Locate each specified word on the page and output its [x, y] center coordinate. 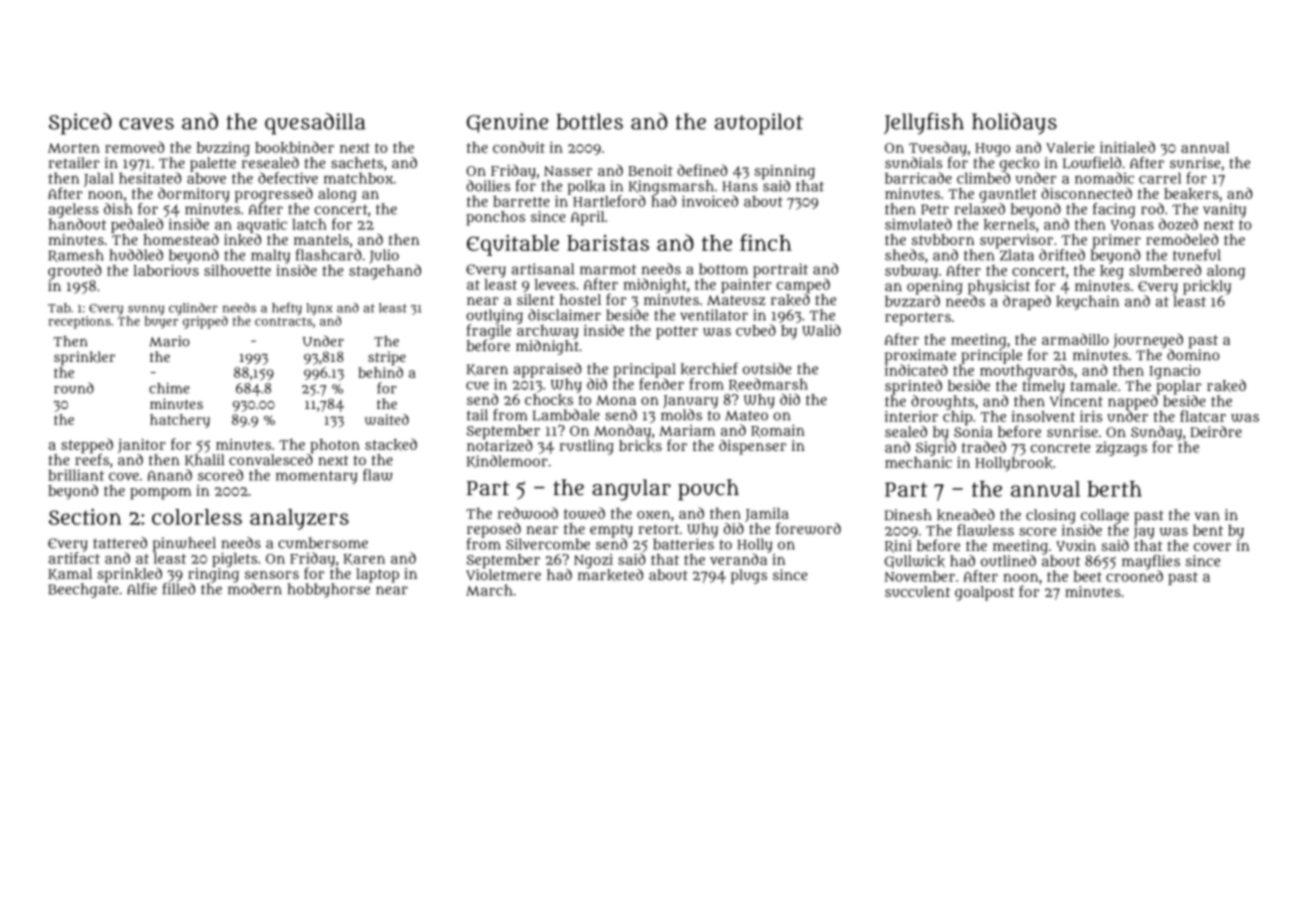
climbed [983, 178]
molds [681, 415]
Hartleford [609, 201]
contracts [283, 321]
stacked [391, 444]
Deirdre [1216, 431]
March [489, 590]
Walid [821, 330]
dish [118, 209]
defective [288, 178]
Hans [740, 186]
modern [255, 589]
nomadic [1104, 178]
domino [1193, 355]
